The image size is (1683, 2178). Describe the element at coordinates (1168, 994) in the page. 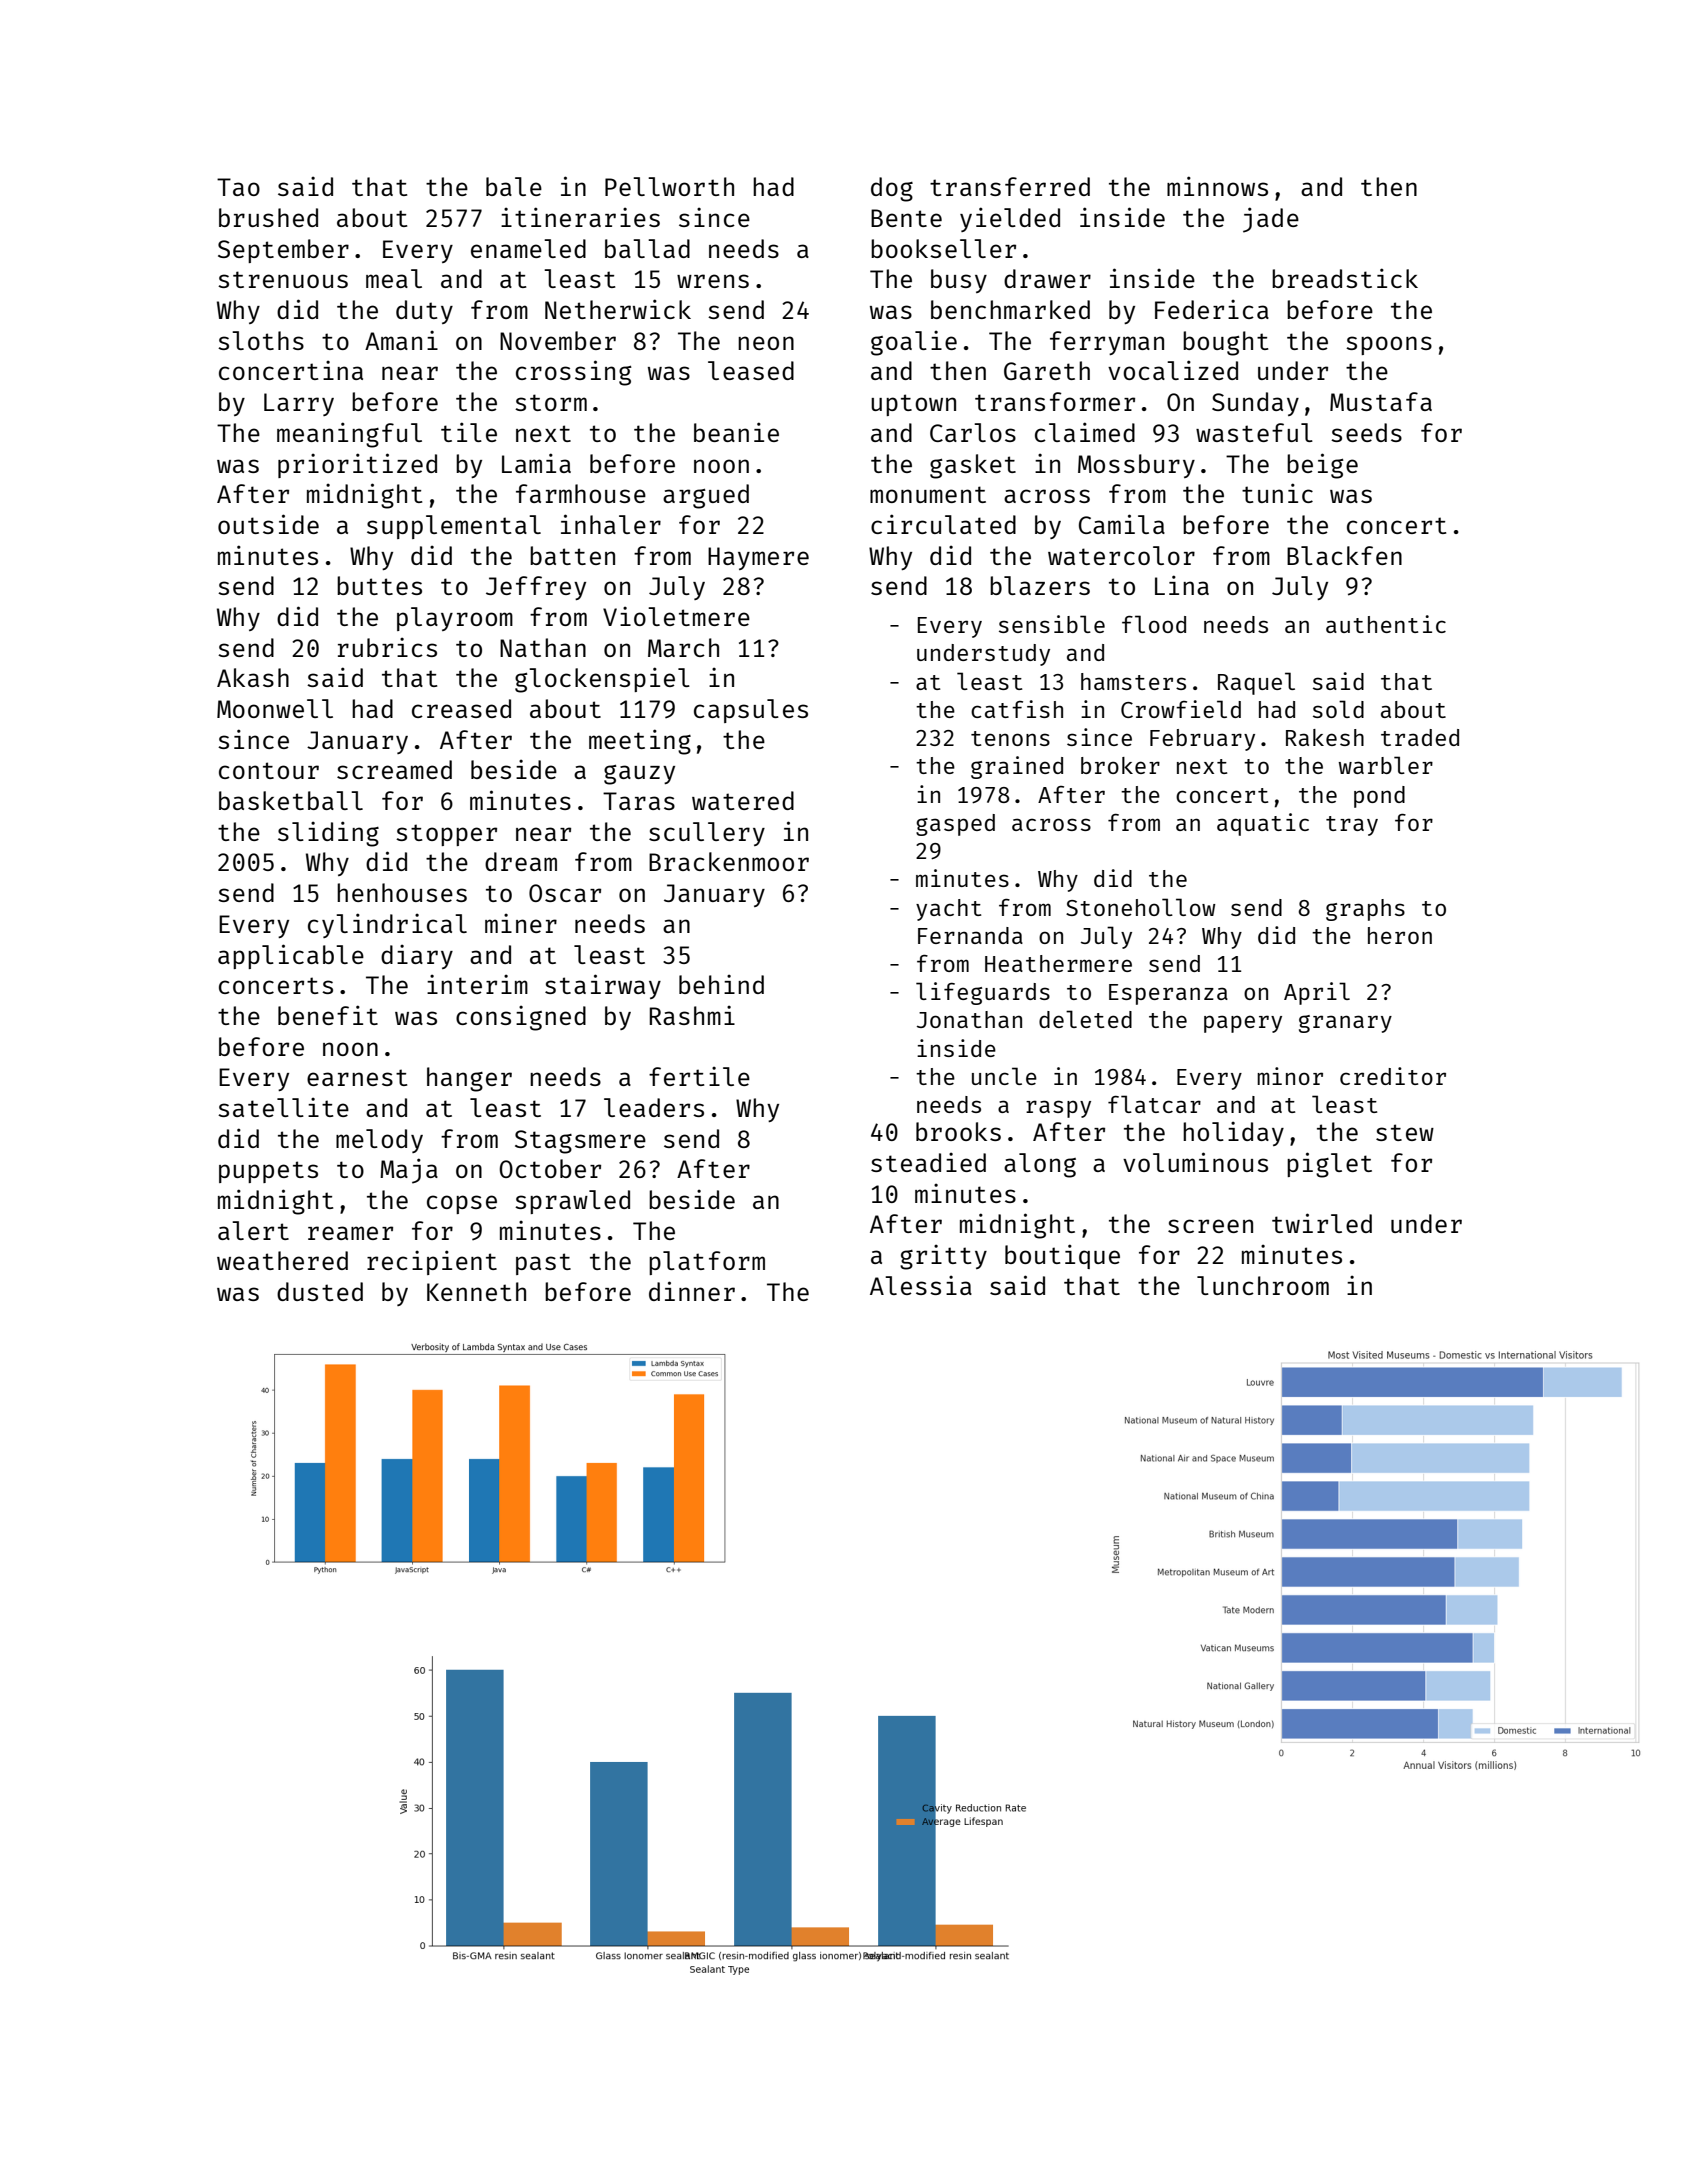

I see `Esperanza` at that location.
